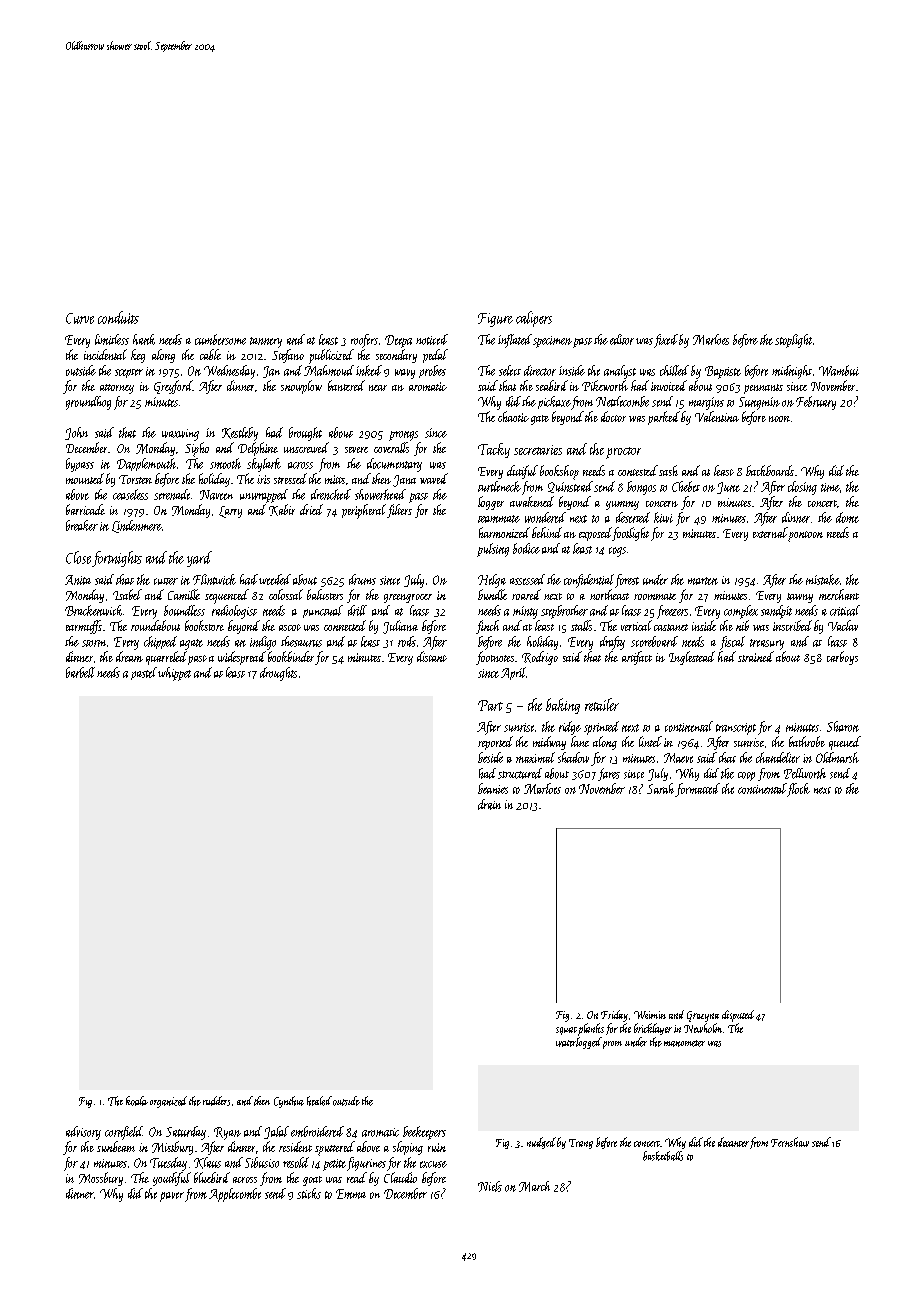 This image has width=924, height=1308. What do you see at coordinates (541, 1143) in the image?
I see `nudged` at bounding box center [541, 1143].
